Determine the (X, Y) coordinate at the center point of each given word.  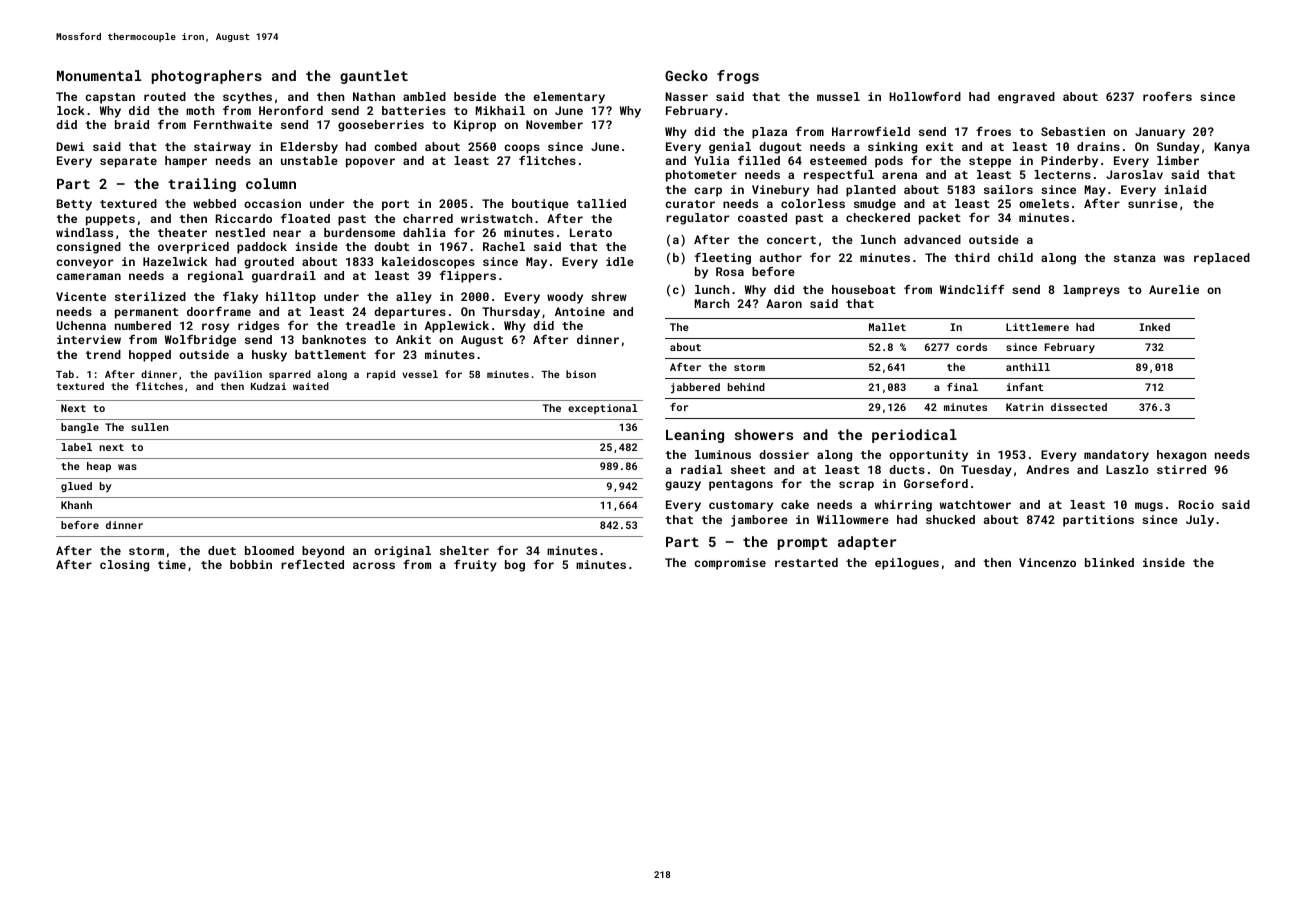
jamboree (759, 521)
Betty (74, 205)
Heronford (291, 110)
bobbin (251, 564)
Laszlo (1127, 469)
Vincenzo (1047, 562)
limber (1178, 160)
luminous (723, 454)
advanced (932, 239)
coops (522, 149)
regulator (697, 219)
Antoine (580, 311)
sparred (290, 375)
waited (311, 386)
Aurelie (1174, 289)
